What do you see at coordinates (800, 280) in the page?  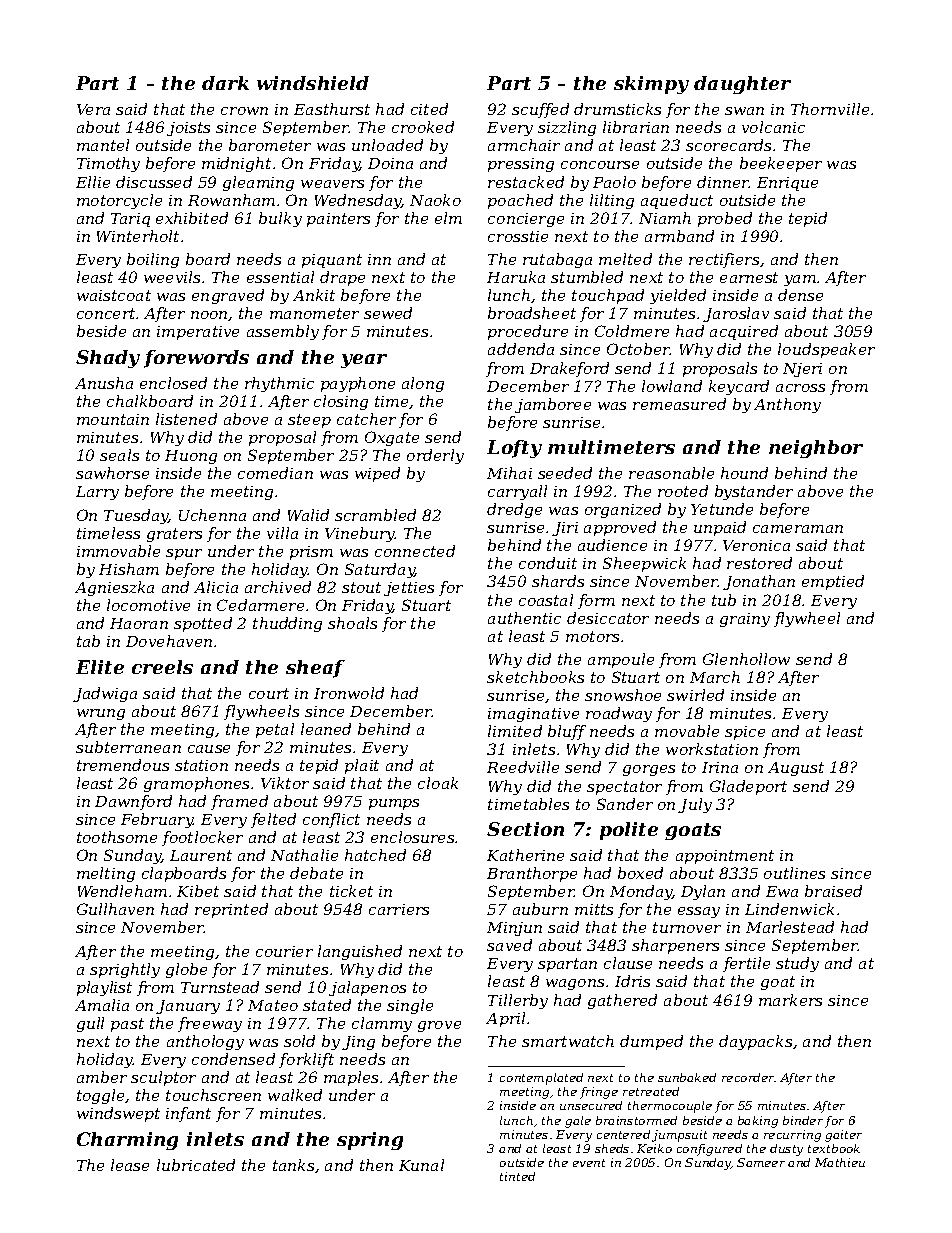 I see `yam` at bounding box center [800, 280].
